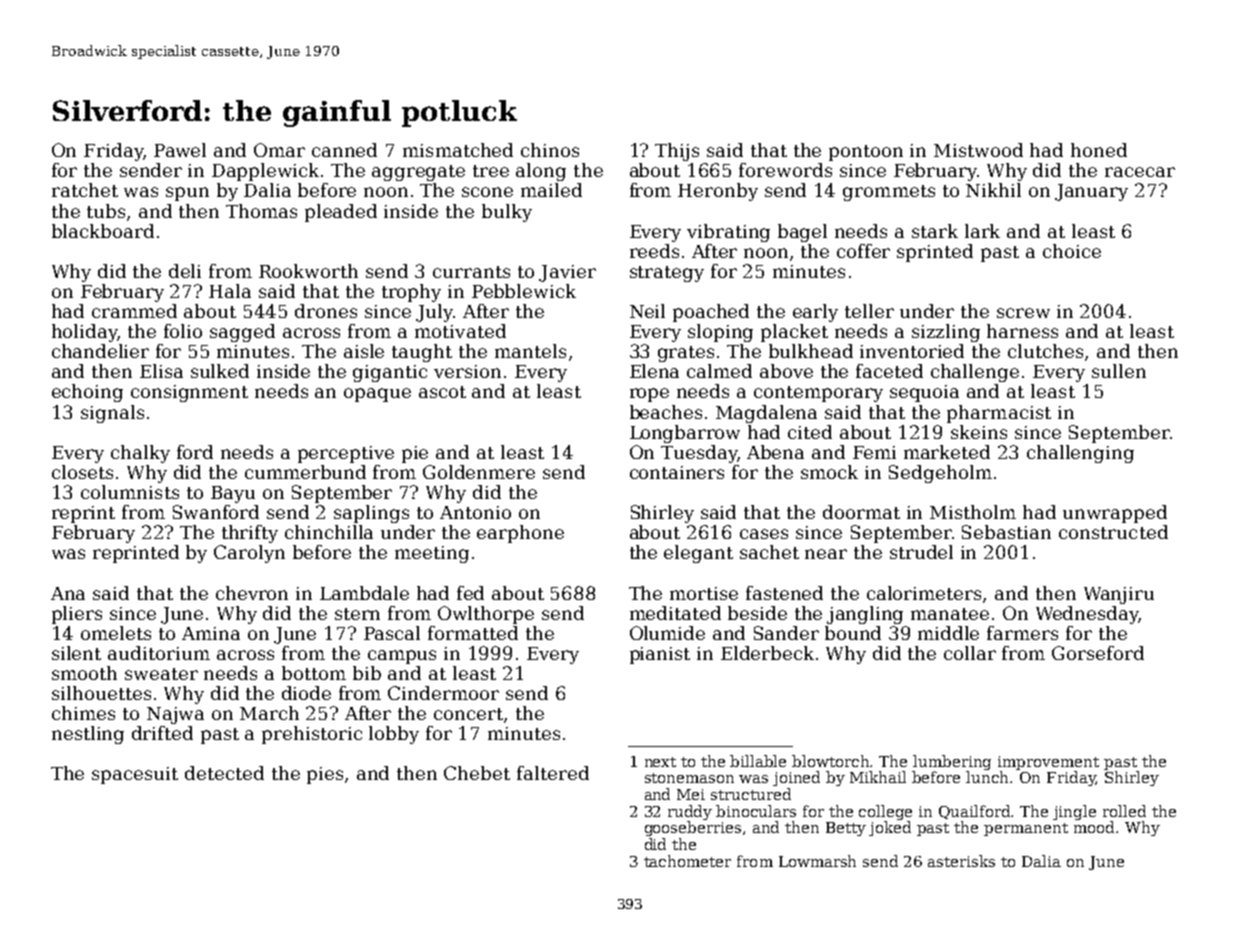  What do you see at coordinates (87, 393) in the document?
I see `echoing` at bounding box center [87, 393].
